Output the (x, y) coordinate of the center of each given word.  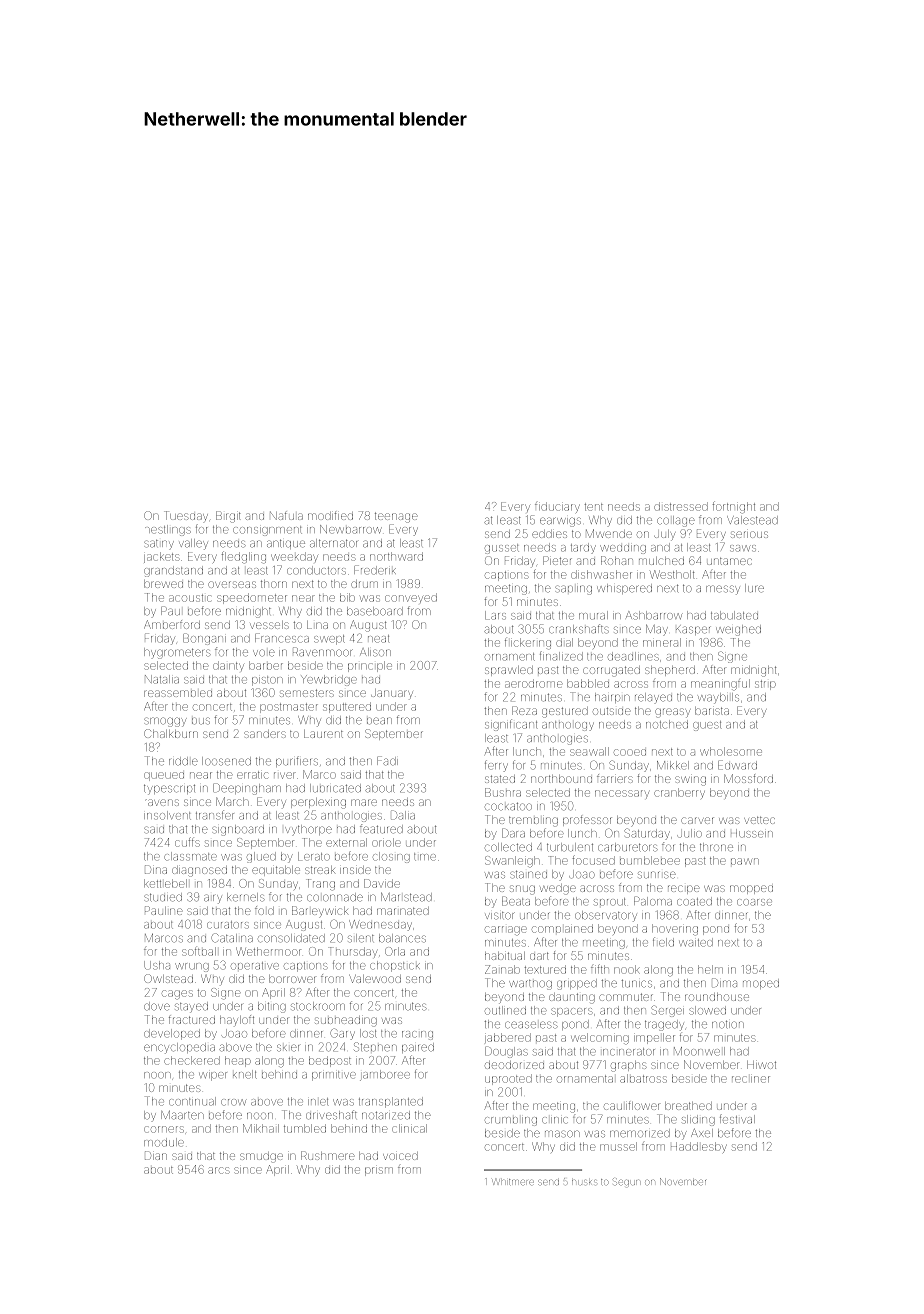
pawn (745, 861)
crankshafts (579, 629)
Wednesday (380, 925)
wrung (192, 967)
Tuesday (186, 517)
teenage (396, 517)
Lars (495, 615)
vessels (269, 625)
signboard (238, 830)
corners (164, 1129)
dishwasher (601, 574)
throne (716, 847)
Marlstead (406, 897)
